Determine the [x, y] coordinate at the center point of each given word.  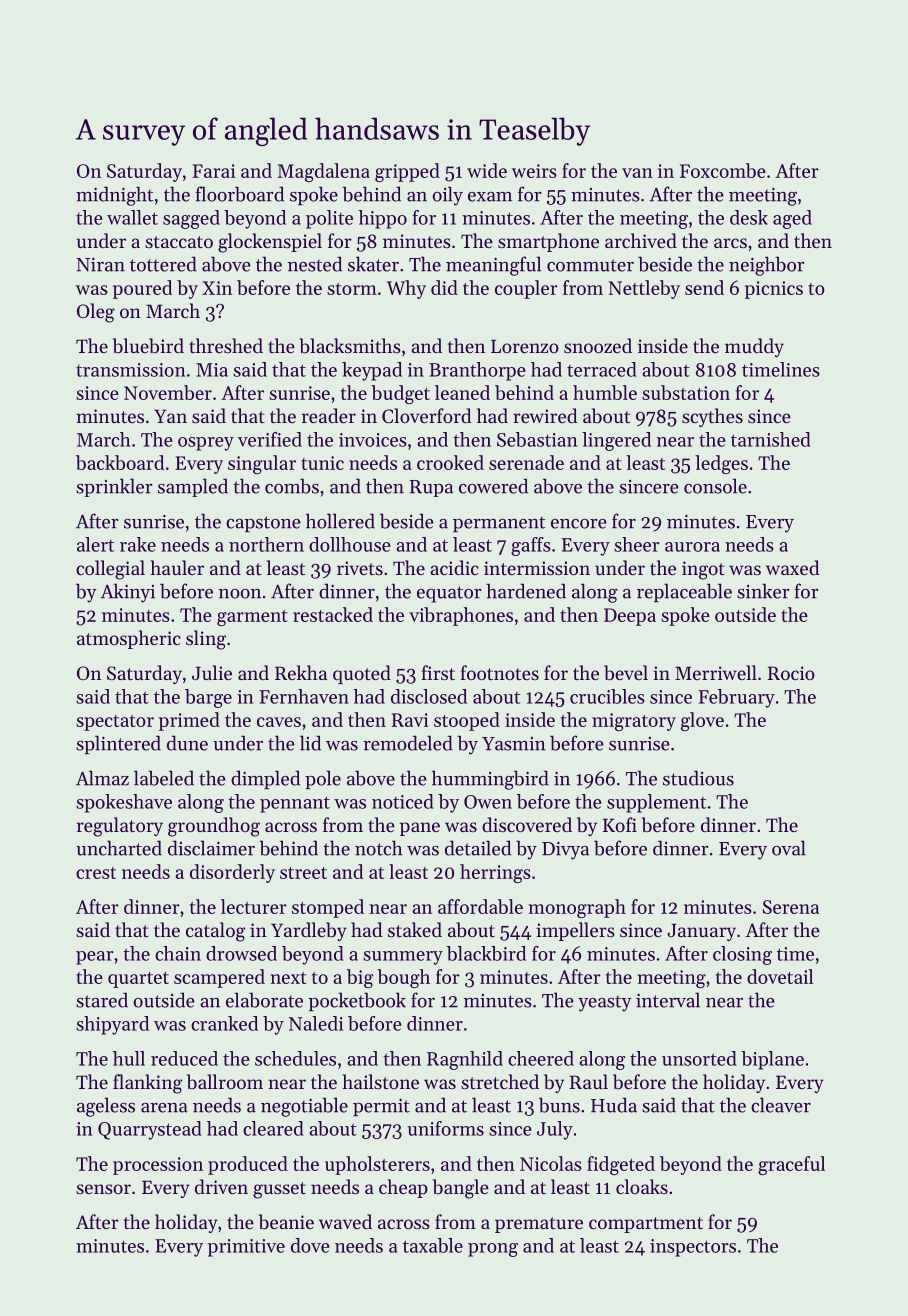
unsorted [699, 1058]
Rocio [791, 673]
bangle [461, 1189]
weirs [534, 171]
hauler [177, 567]
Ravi [410, 720]
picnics [774, 290]
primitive [246, 1248]
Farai [214, 171]
